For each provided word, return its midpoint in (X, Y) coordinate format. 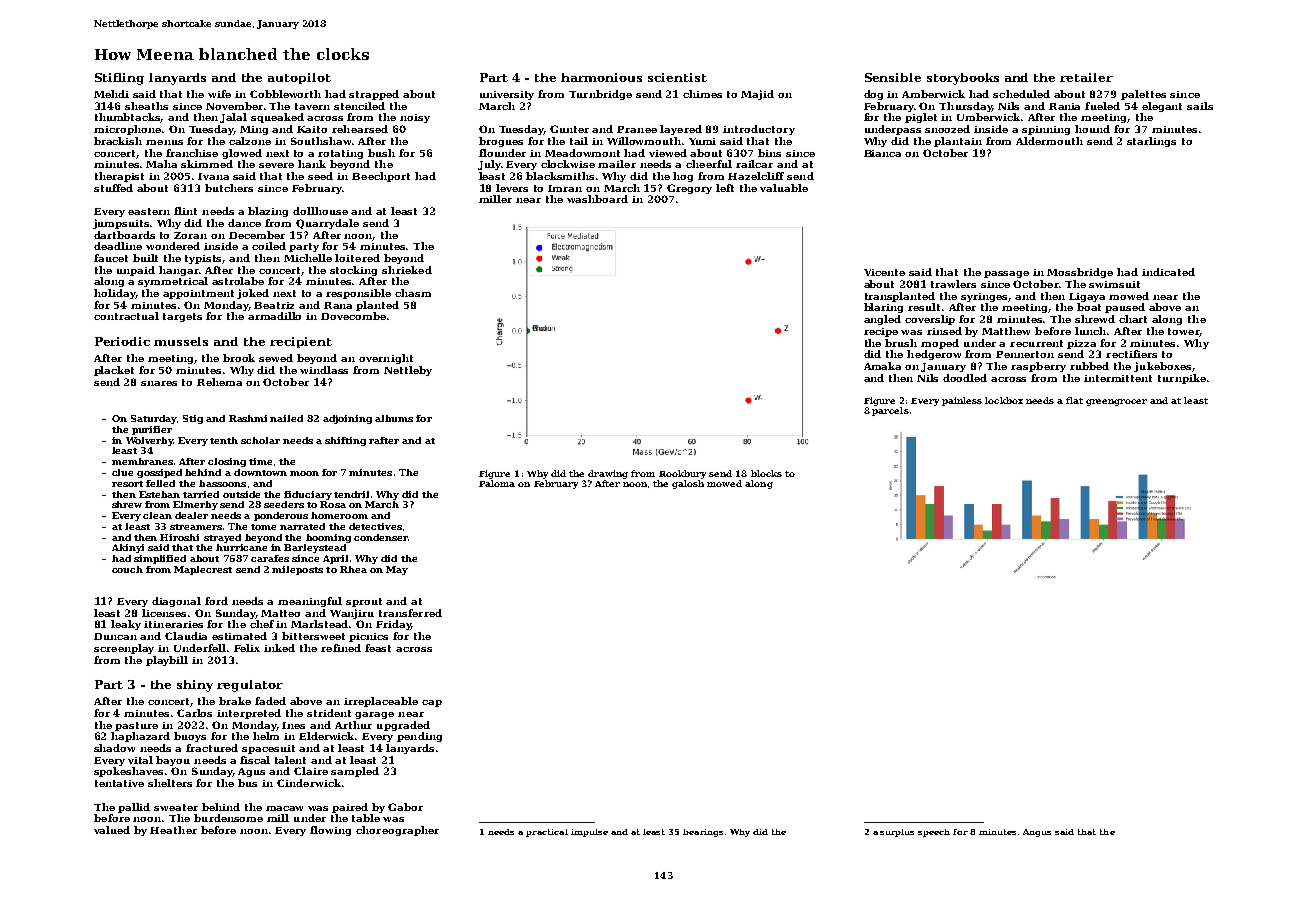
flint (185, 211)
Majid (757, 95)
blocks (766, 473)
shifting (345, 441)
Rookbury (682, 474)
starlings (1151, 142)
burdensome (228, 818)
